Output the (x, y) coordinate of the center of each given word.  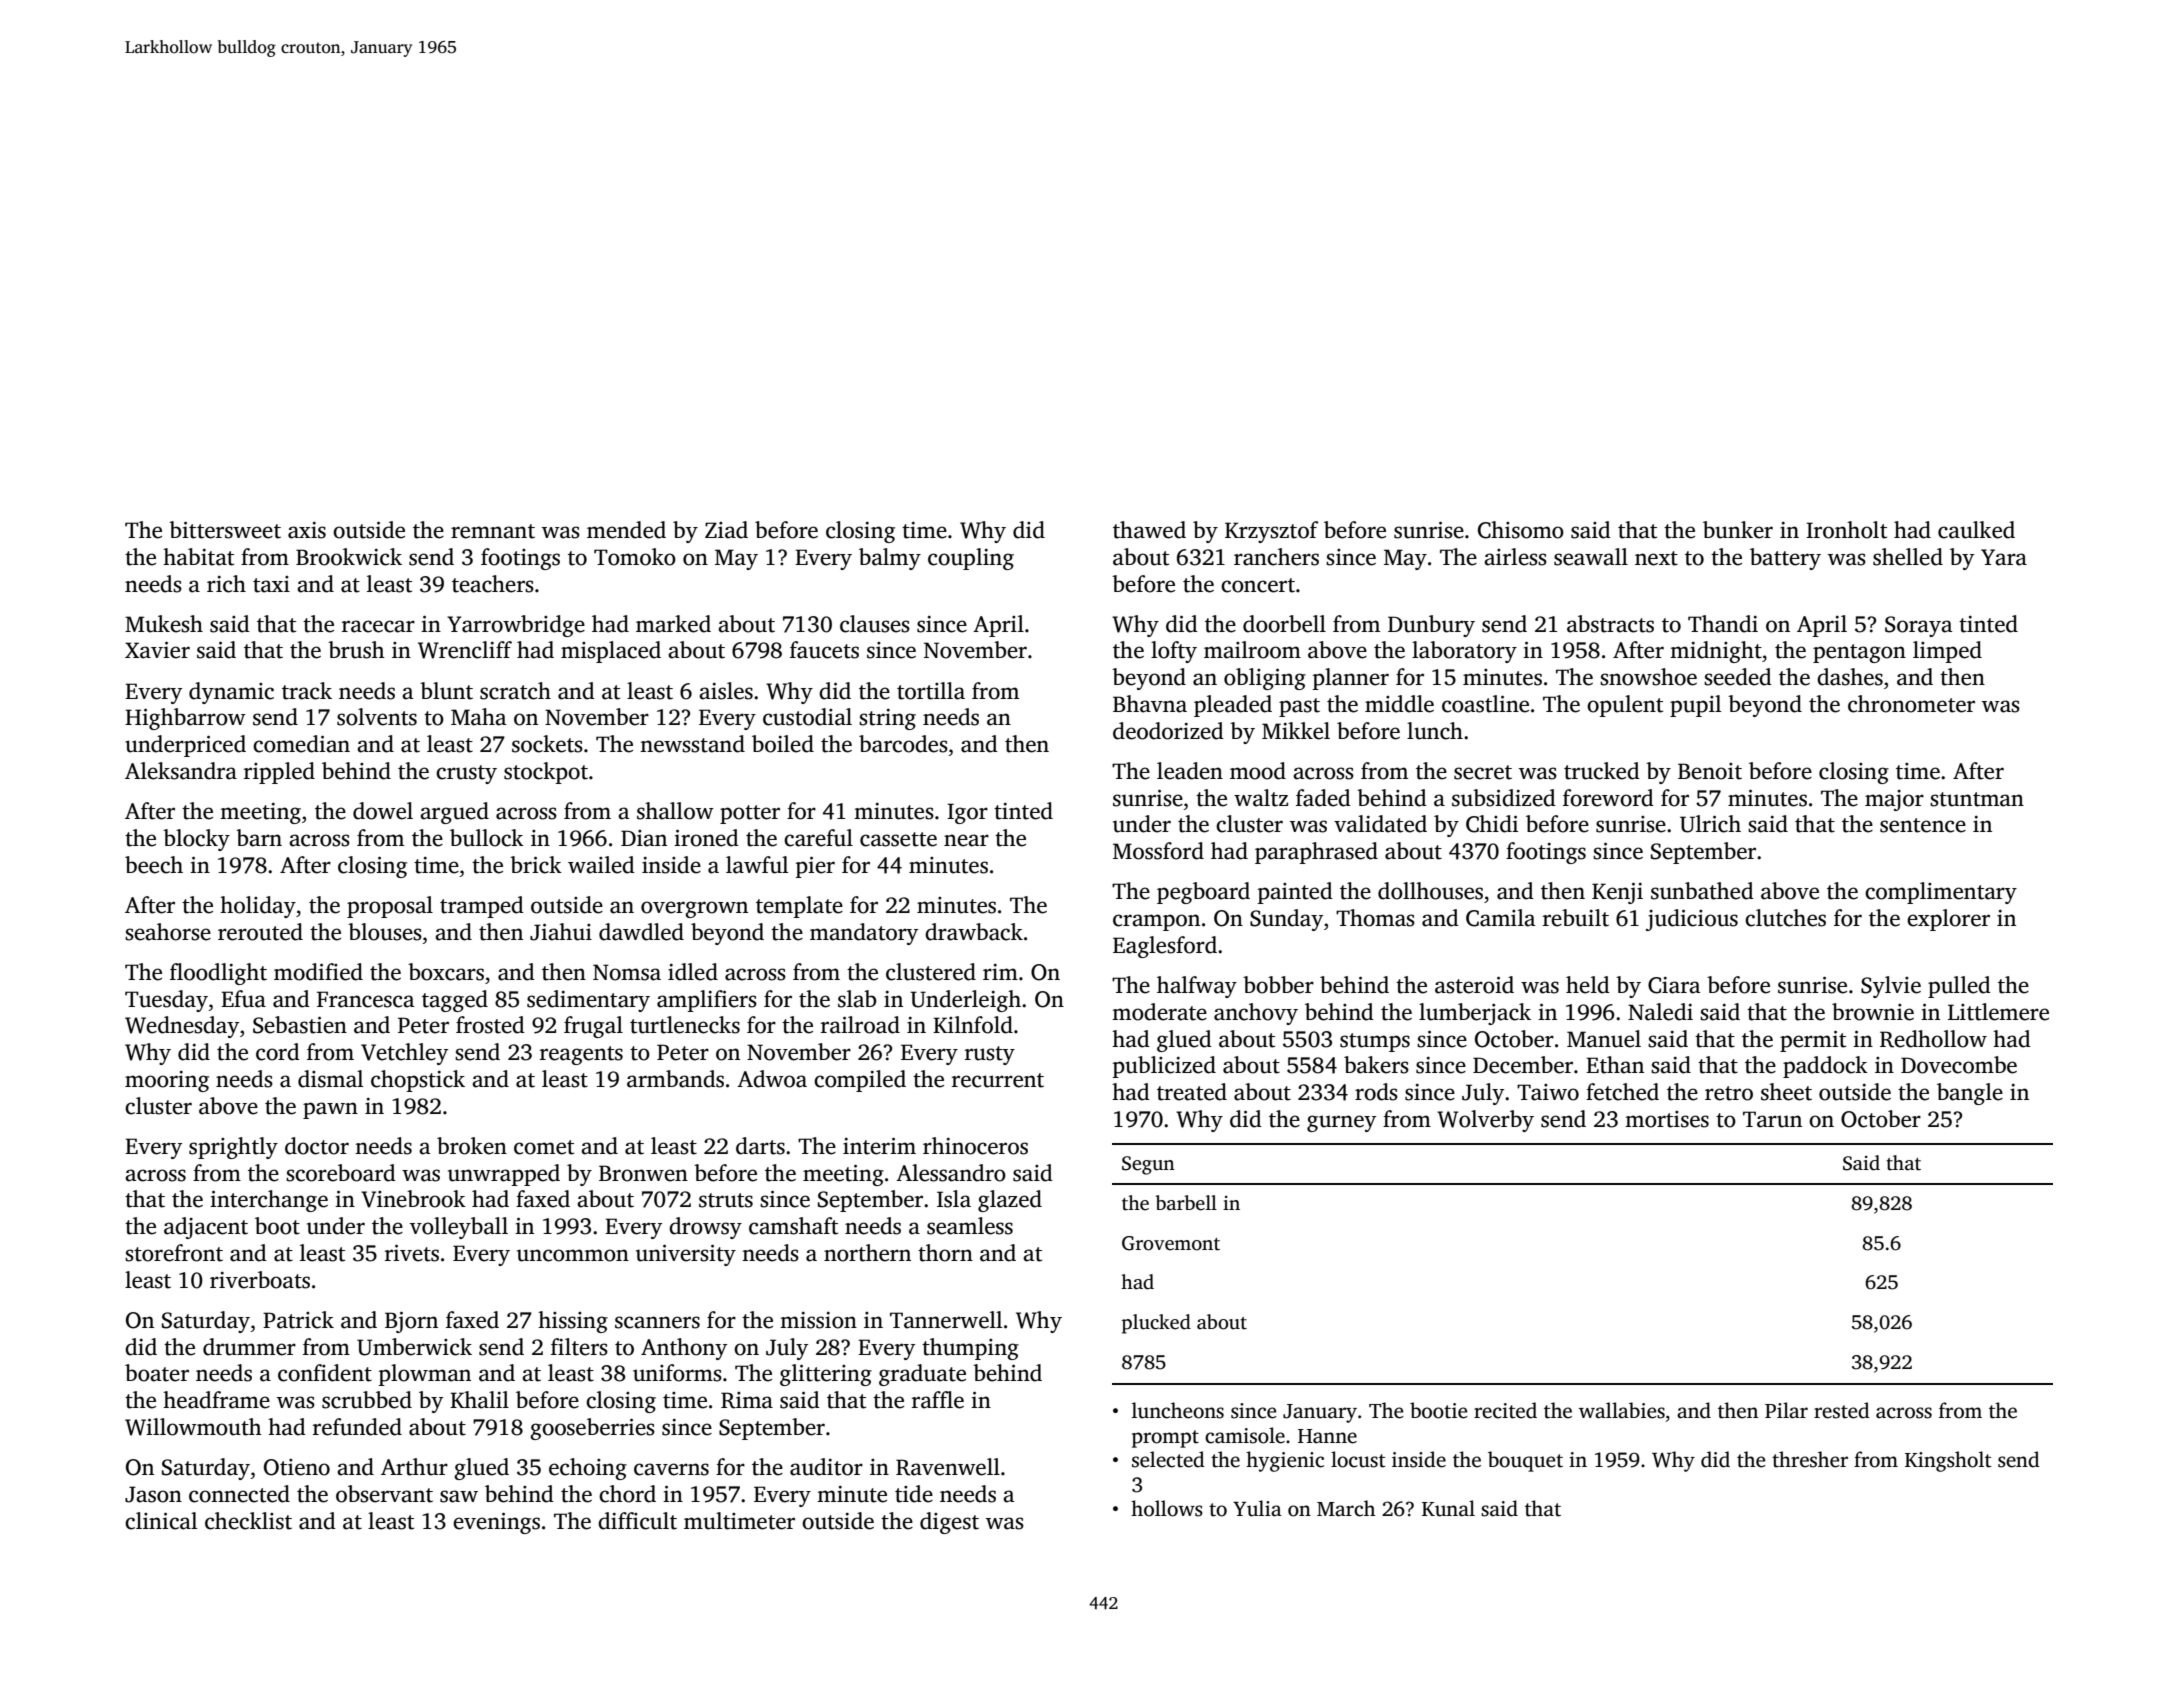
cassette (898, 839)
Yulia (1257, 1508)
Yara (2004, 557)
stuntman (1977, 799)
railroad (860, 1025)
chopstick (418, 1081)
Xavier (157, 650)
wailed (601, 865)
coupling (971, 559)
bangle (1970, 1094)
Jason (153, 1494)
